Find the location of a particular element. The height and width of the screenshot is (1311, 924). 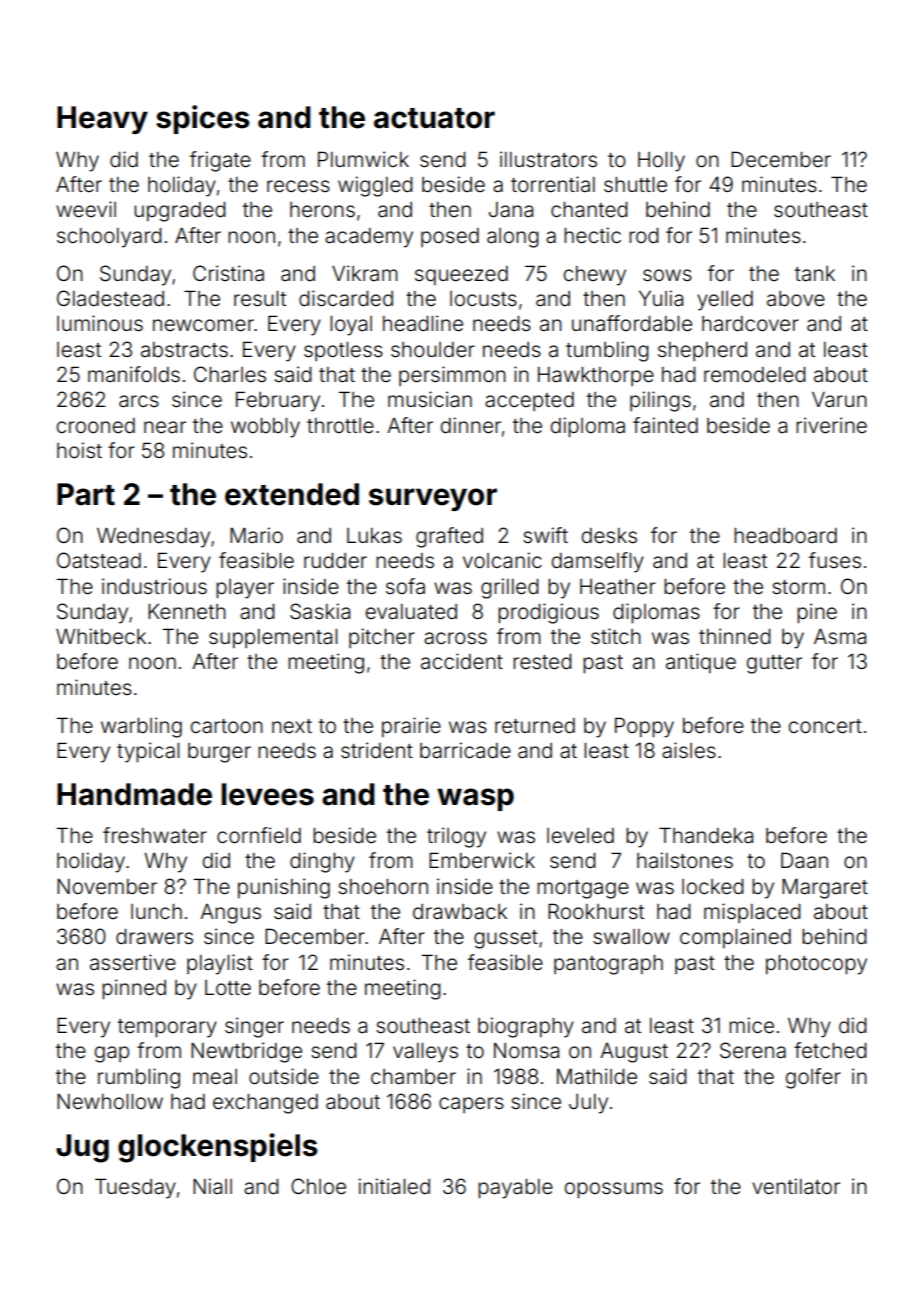

swallow is located at coordinates (631, 937).
